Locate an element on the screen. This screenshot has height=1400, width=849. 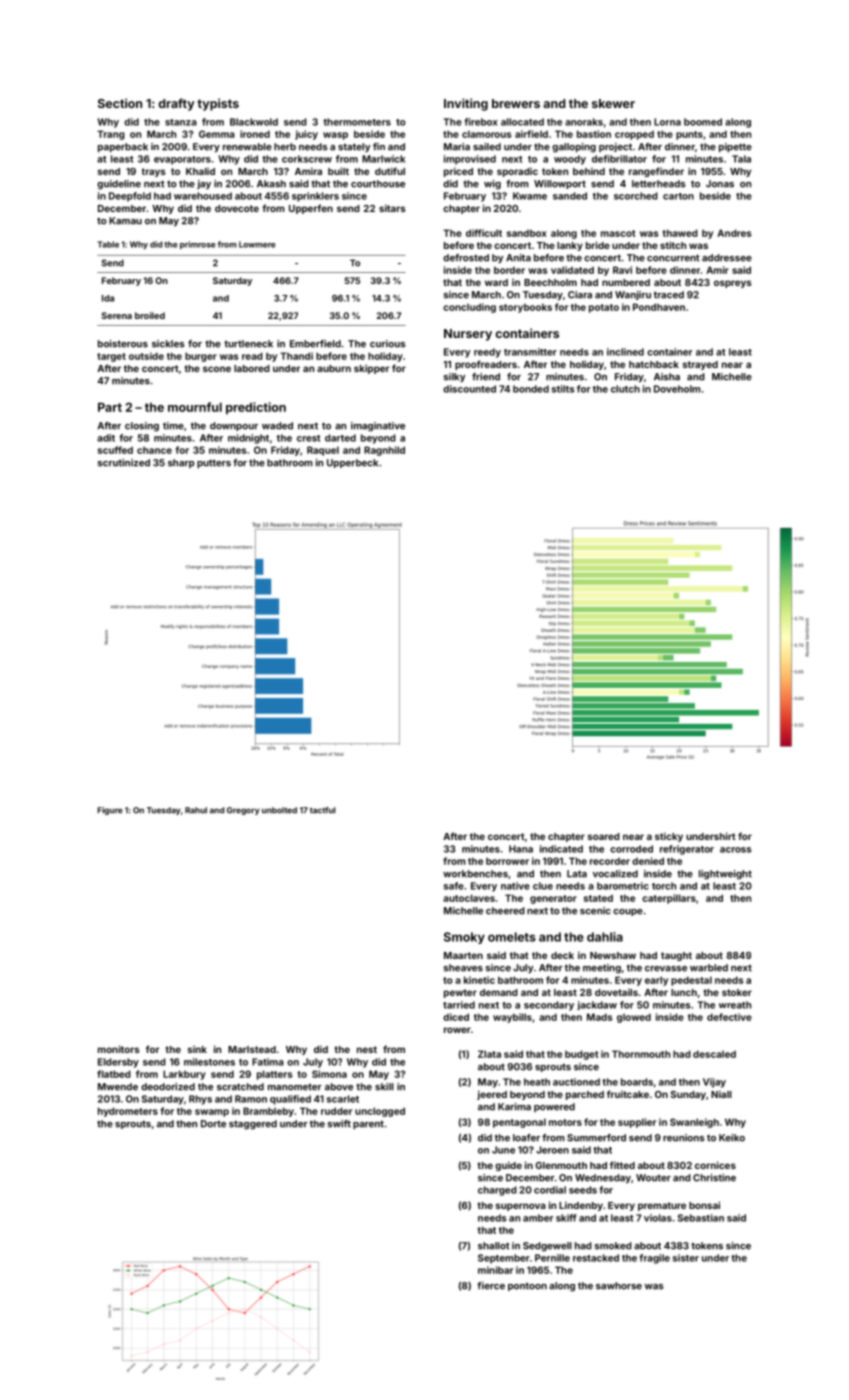
Gregory is located at coordinates (243, 811).
